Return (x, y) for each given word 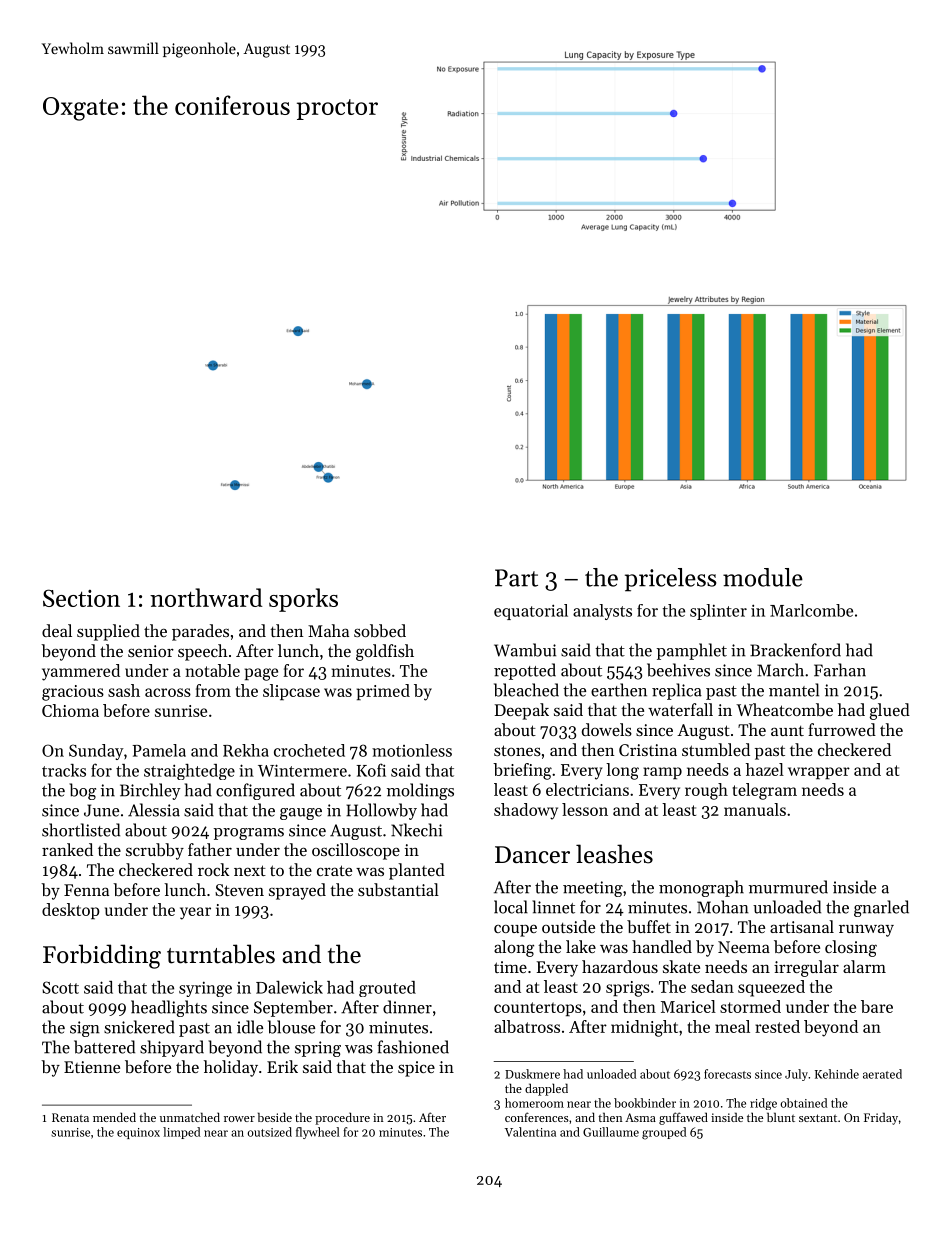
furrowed (842, 729)
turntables (221, 954)
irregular (806, 968)
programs (249, 834)
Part (516, 578)
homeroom (534, 1103)
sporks (303, 600)
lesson (585, 809)
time (510, 967)
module (763, 577)
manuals (755, 809)
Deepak (522, 711)
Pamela (159, 750)
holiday (231, 1068)
